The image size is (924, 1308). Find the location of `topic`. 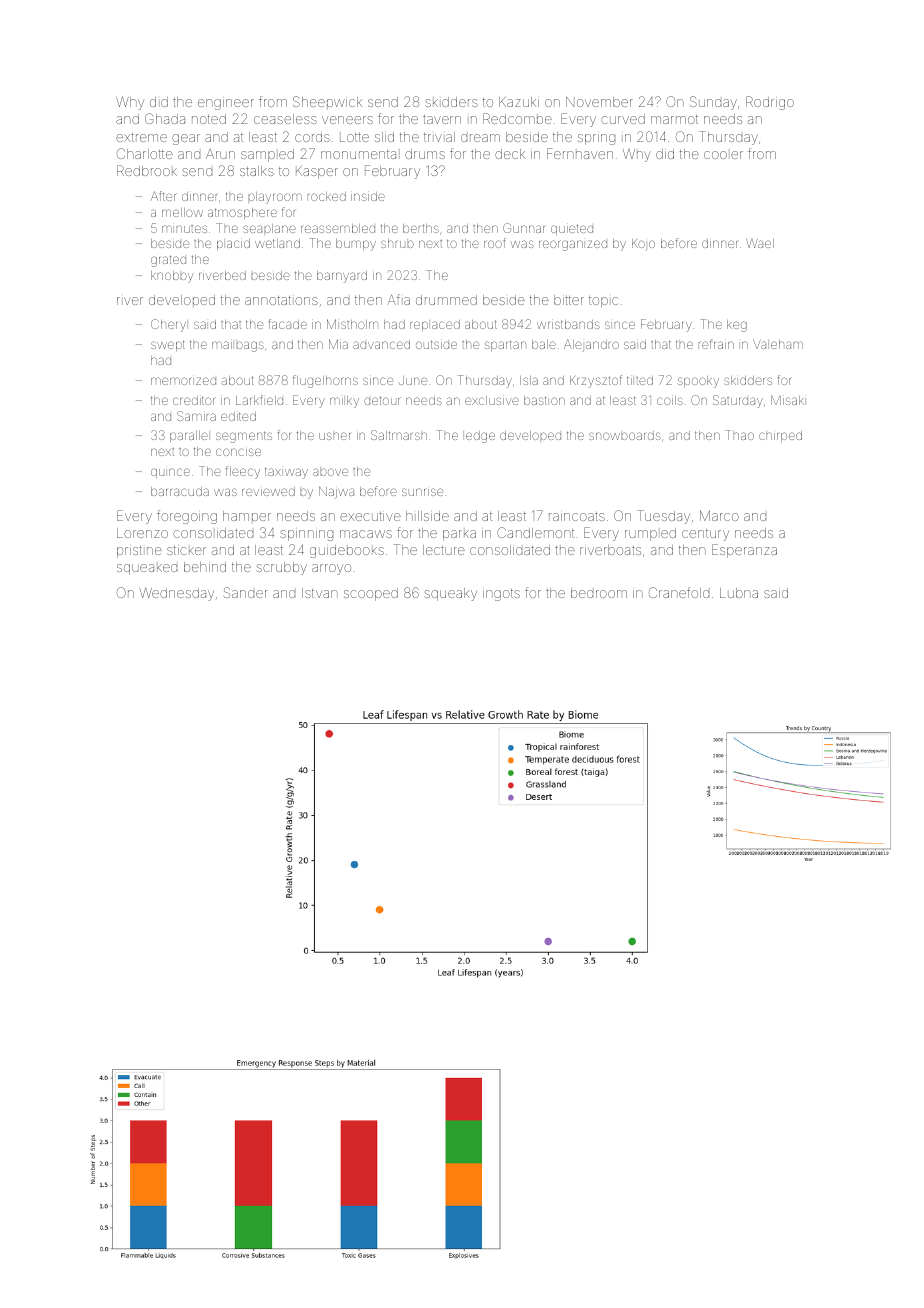

topic is located at coordinates (603, 302).
